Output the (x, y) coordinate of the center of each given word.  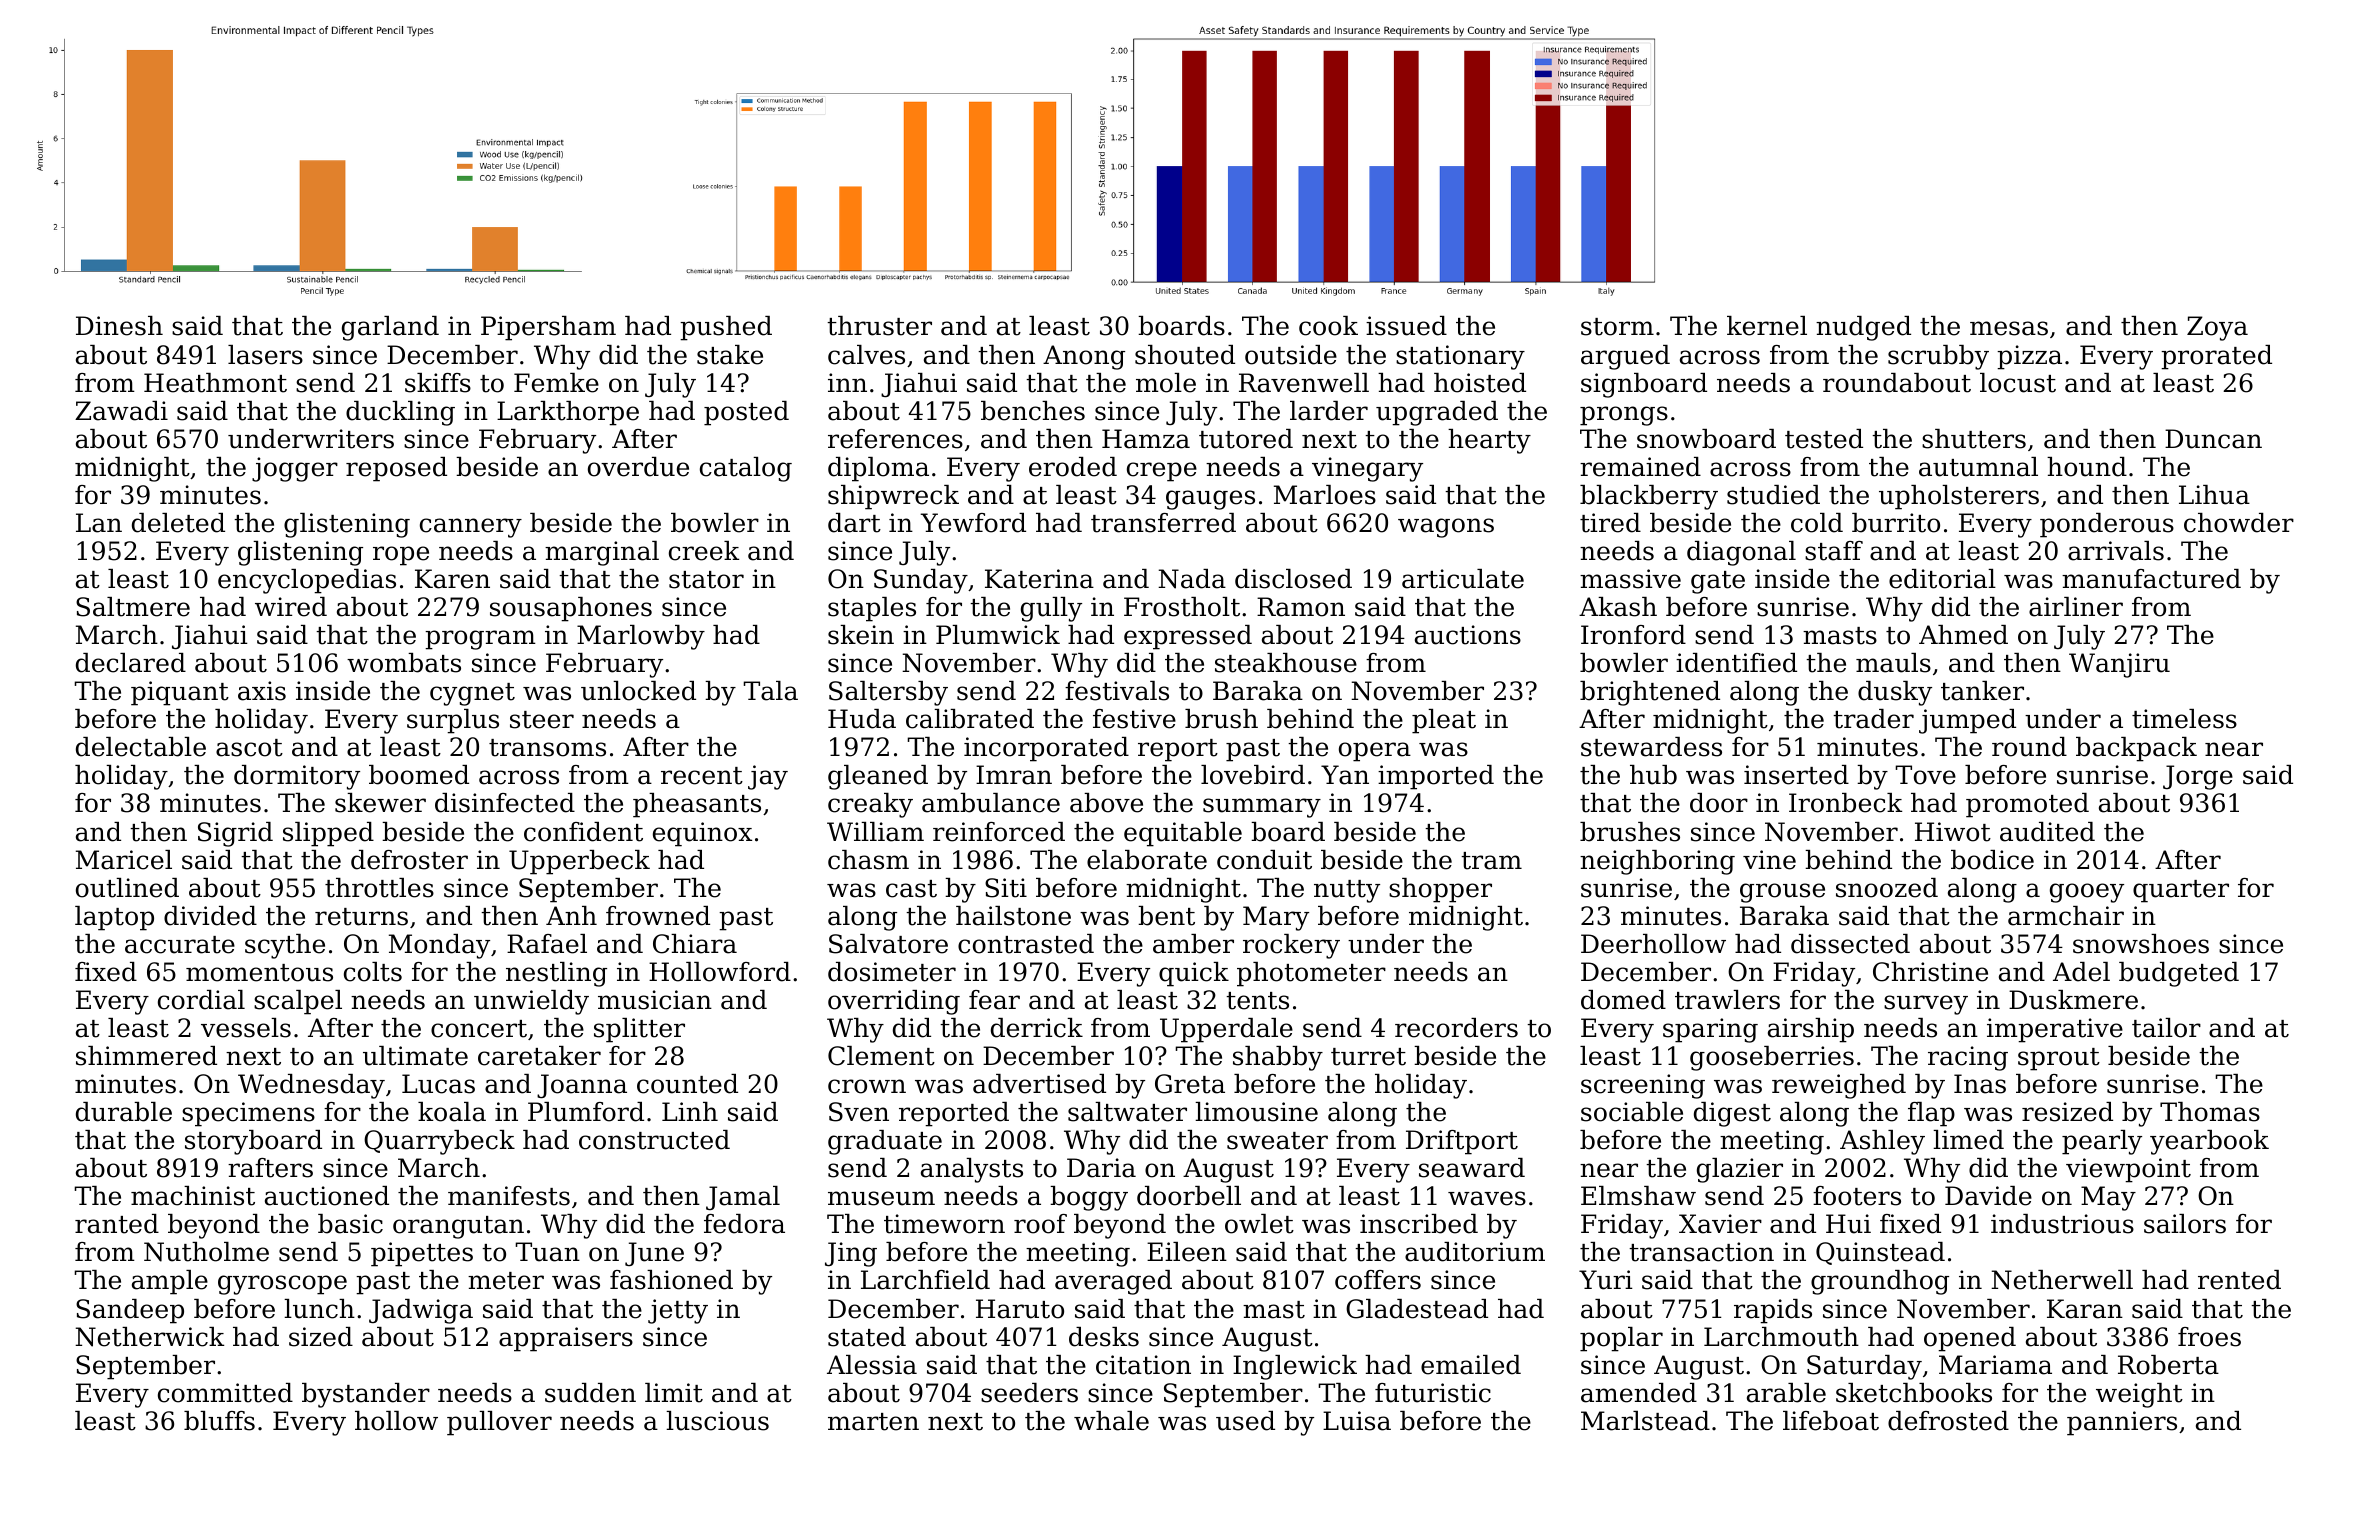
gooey (2087, 893)
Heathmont (215, 383)
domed (1623, 1000)
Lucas (438, 1084)
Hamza (1146, 439)
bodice (1992, 860)
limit (674, 1393)
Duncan (2213, 439)
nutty (1347, 891)
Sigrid (235, 834)
